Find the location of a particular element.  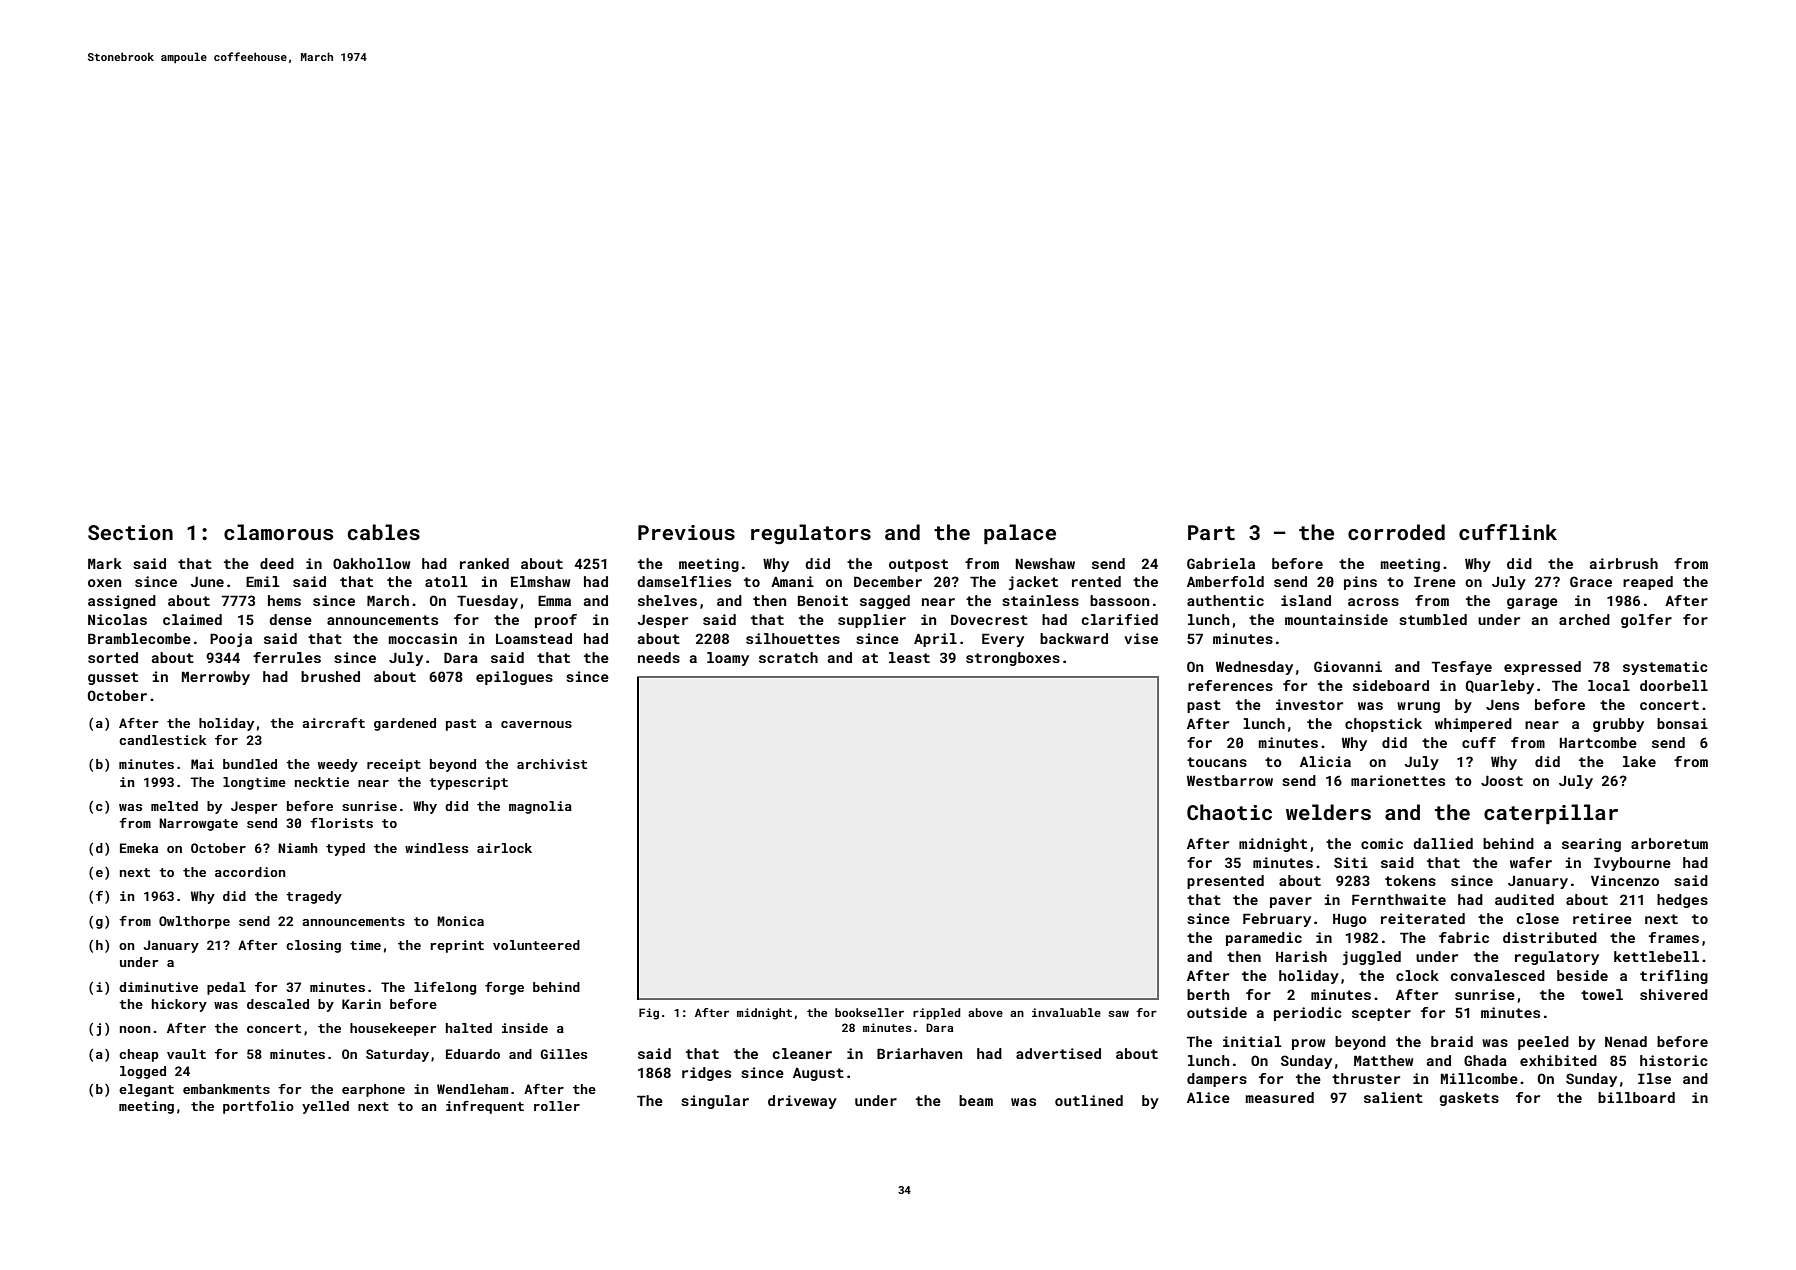

measured is located at coordinates (1280, 1097).
